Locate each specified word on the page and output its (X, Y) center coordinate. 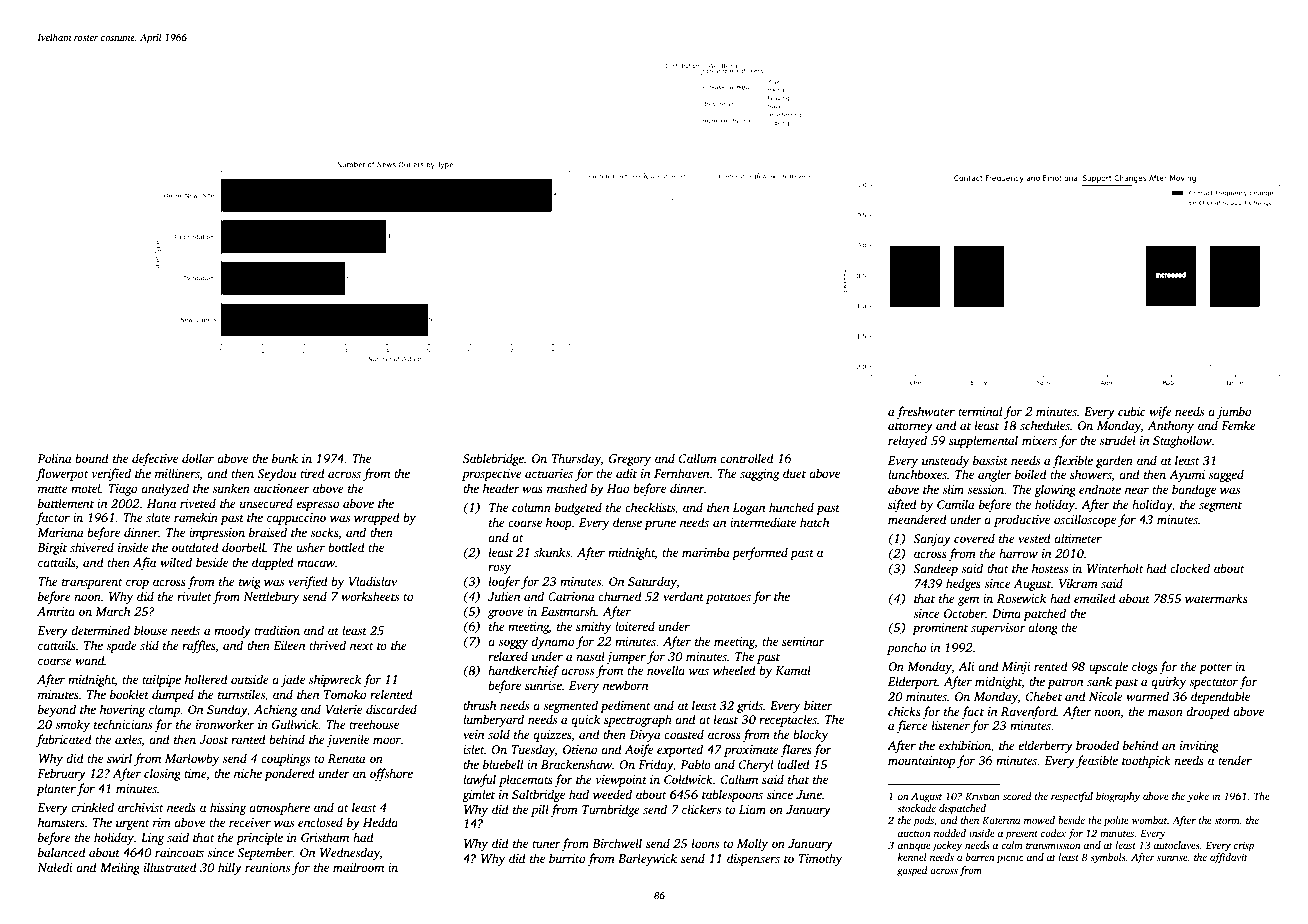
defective (155, 459)
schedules (1045, 425)
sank (1099, 681)
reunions (267, 867)
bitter (818, 705)
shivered (92, 547)
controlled (747, 458)
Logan (749, 509)
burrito (567, 858)
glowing (1055, 490)
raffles (198, 646)
